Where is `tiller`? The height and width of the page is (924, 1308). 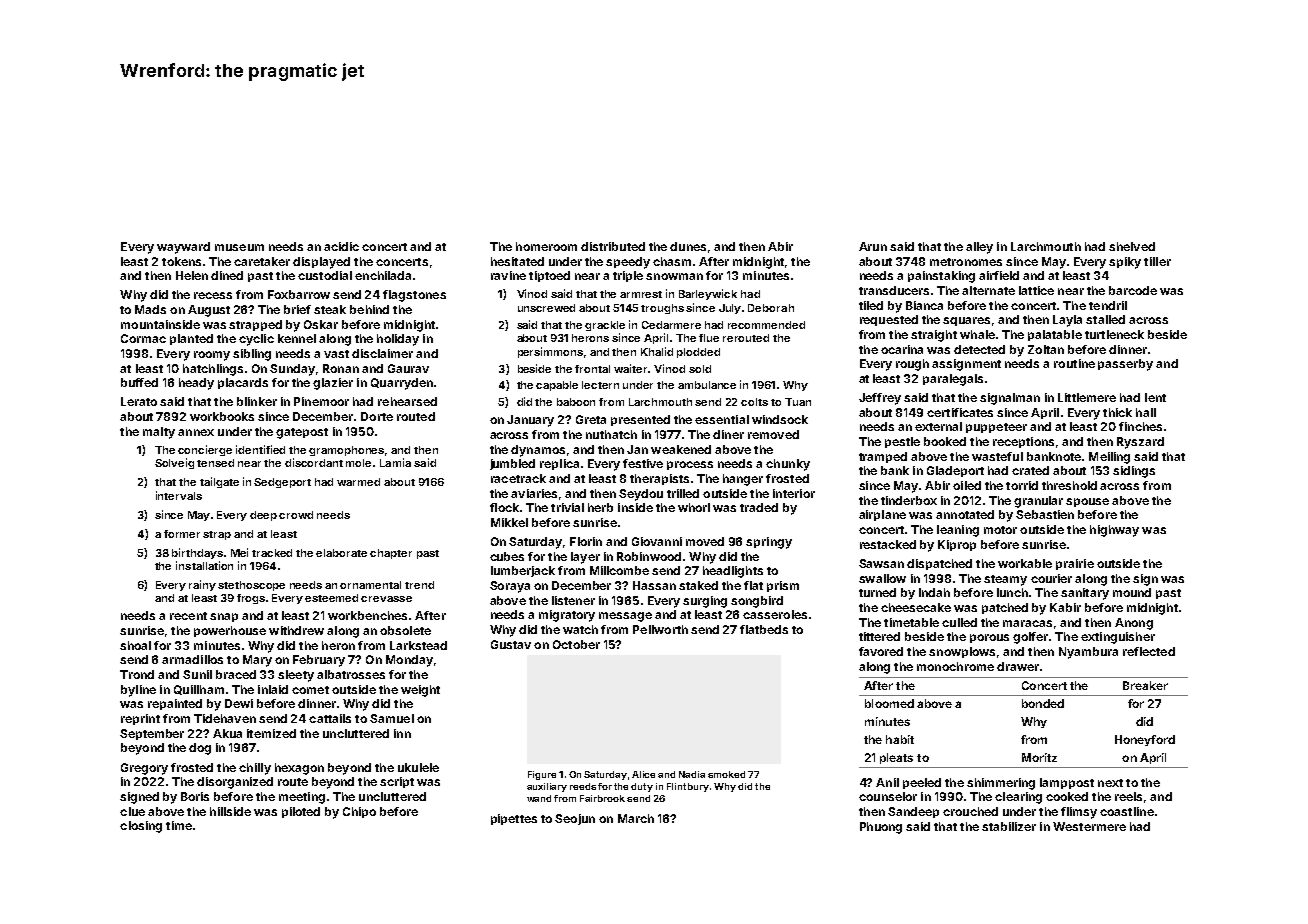
tiller is located at coordinates (1157, 261).
